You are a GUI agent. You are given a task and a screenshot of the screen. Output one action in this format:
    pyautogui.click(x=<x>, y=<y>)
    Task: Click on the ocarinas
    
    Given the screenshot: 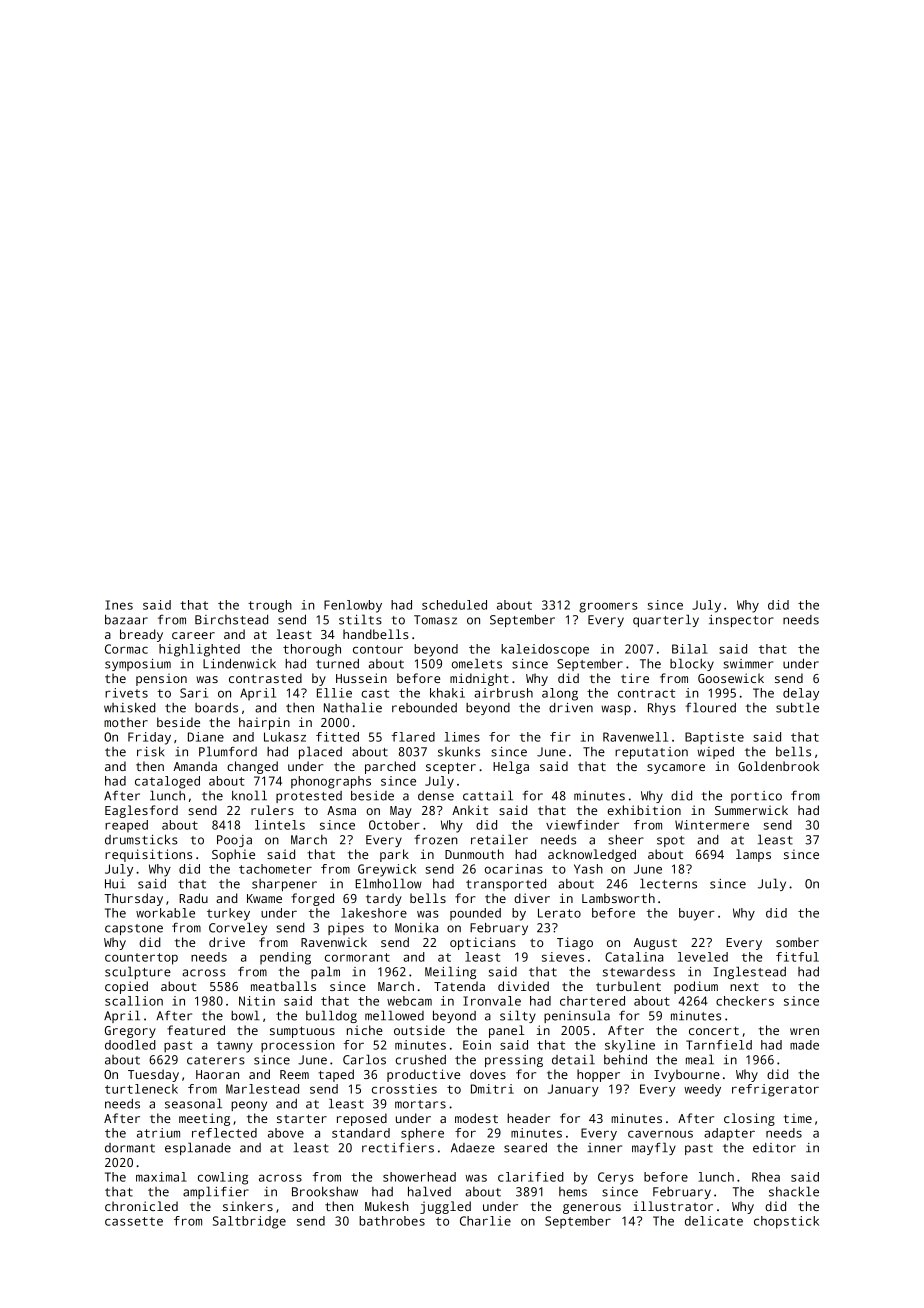 What is the action you would take?
    pyautogui.click(x=514, y=869)
